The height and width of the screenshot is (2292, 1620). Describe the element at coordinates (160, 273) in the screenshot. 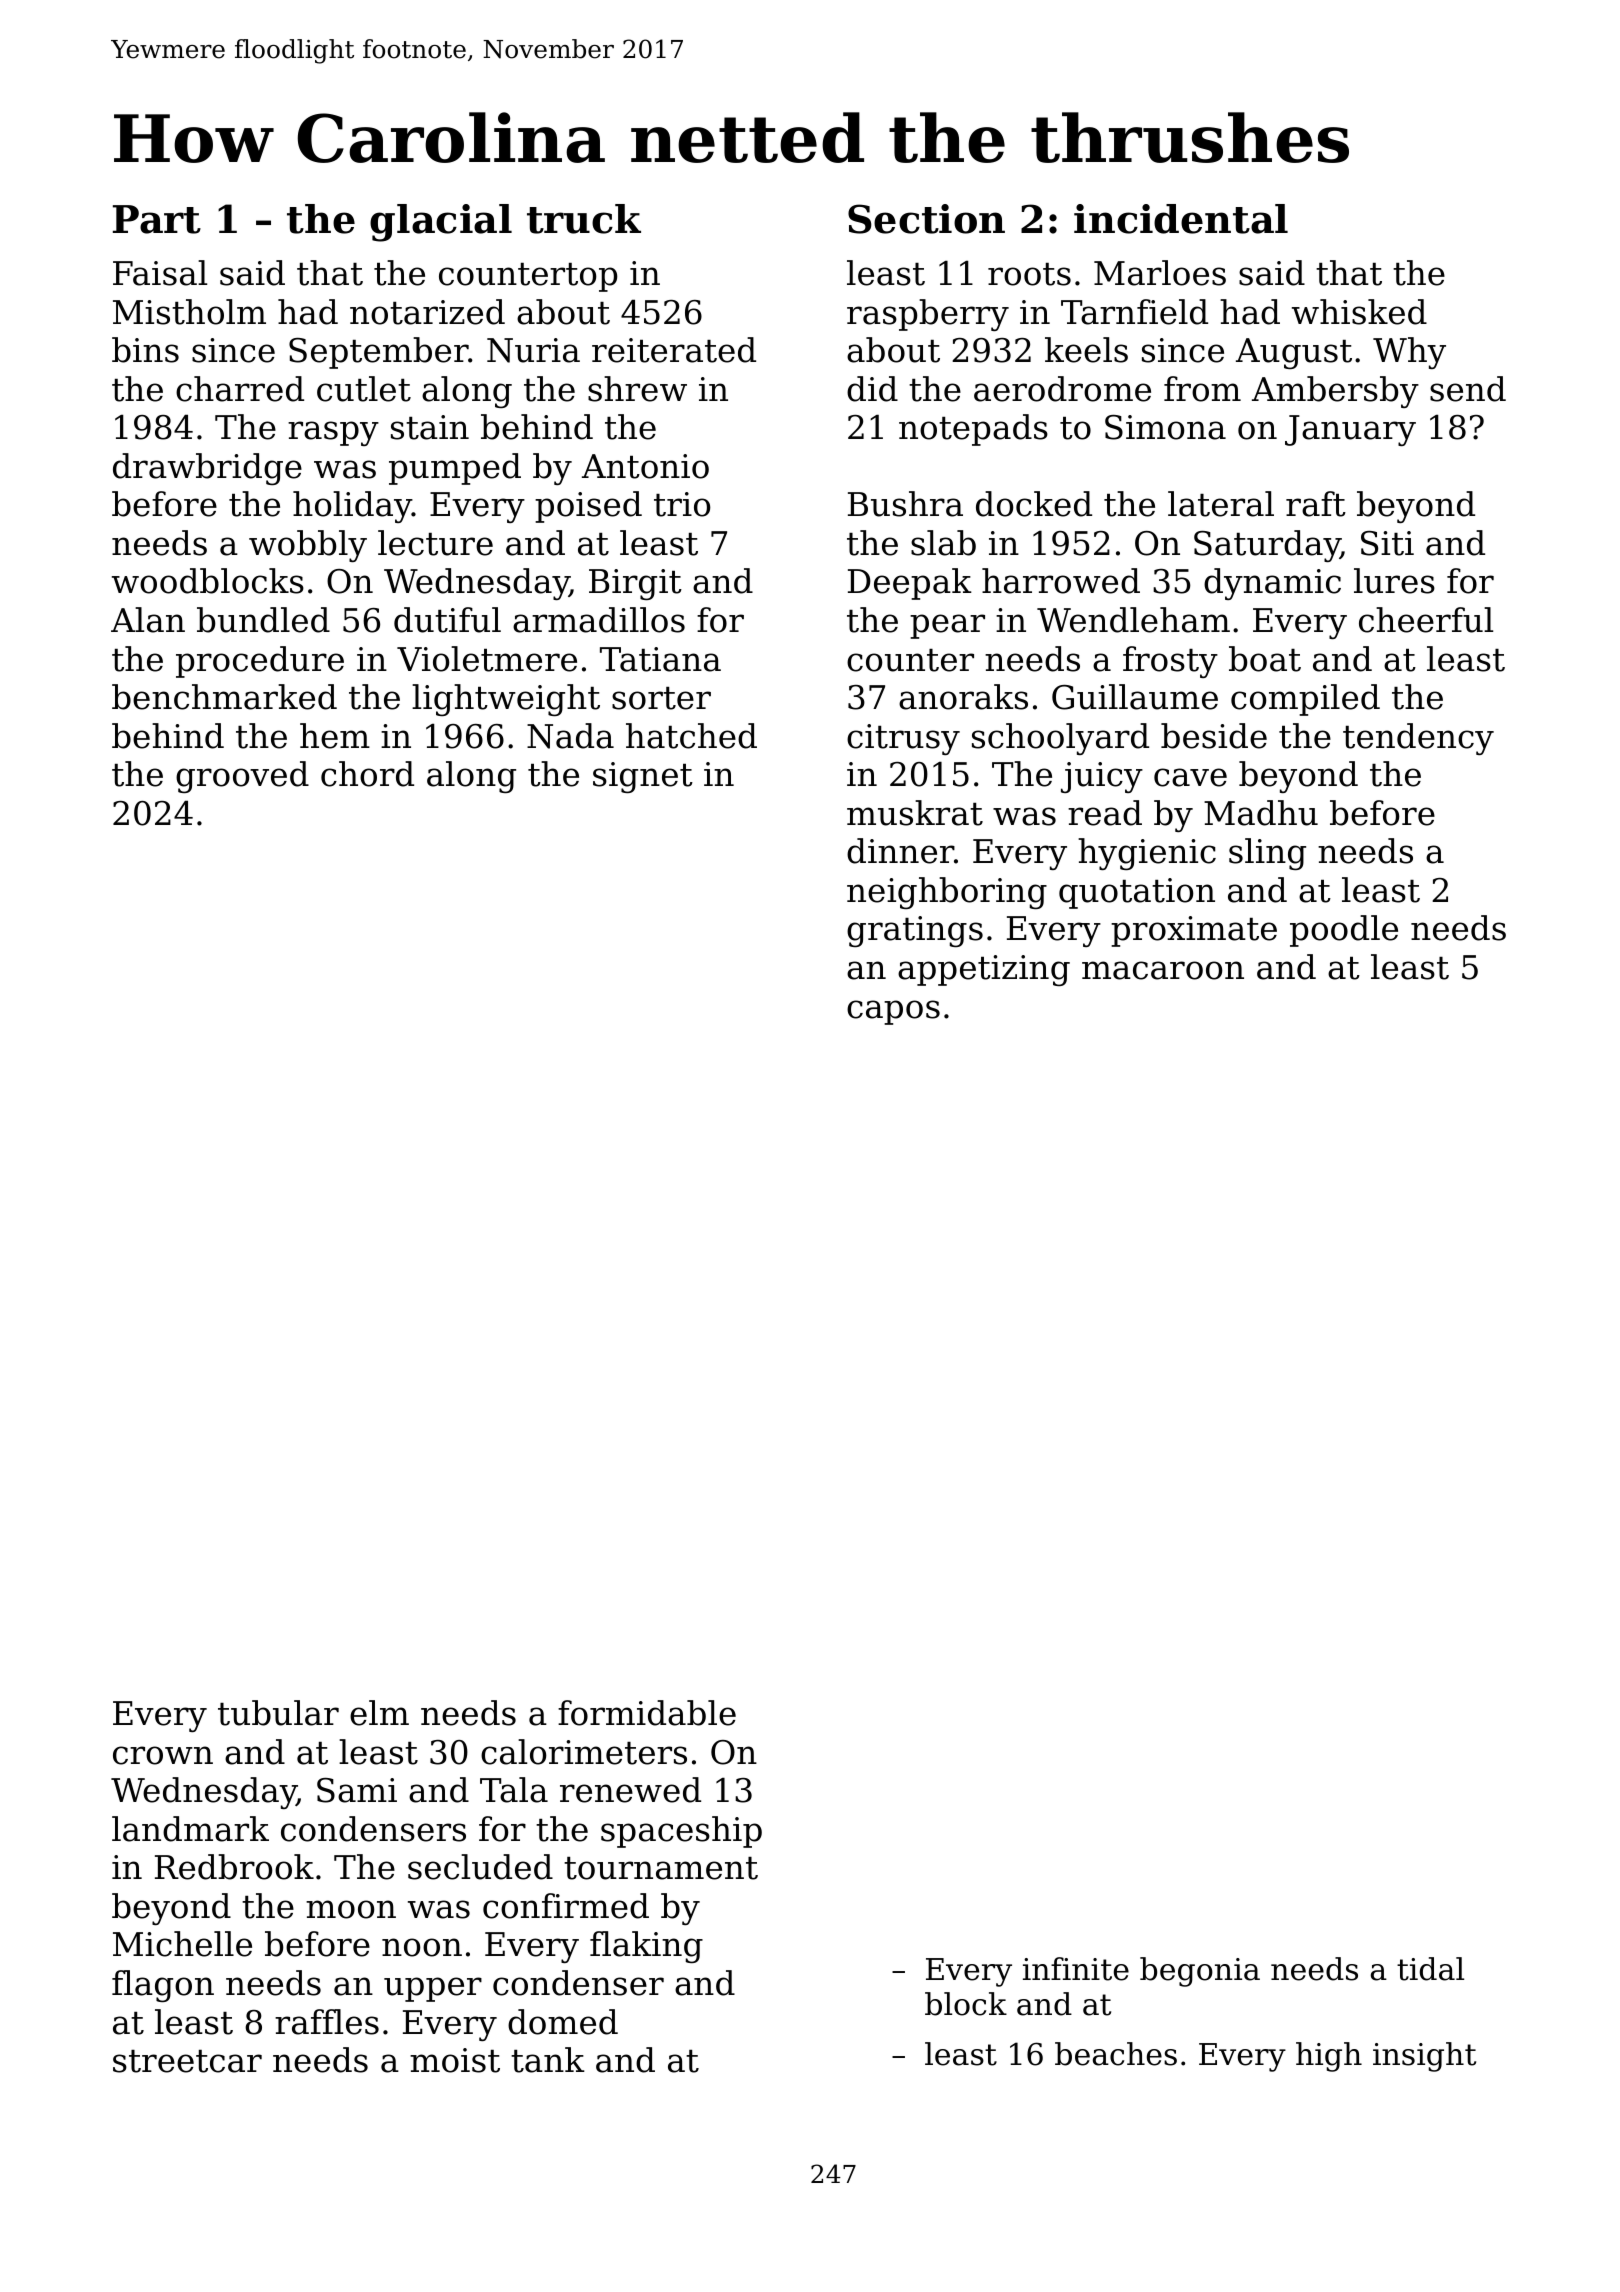

I see `Faisal` at that location.
